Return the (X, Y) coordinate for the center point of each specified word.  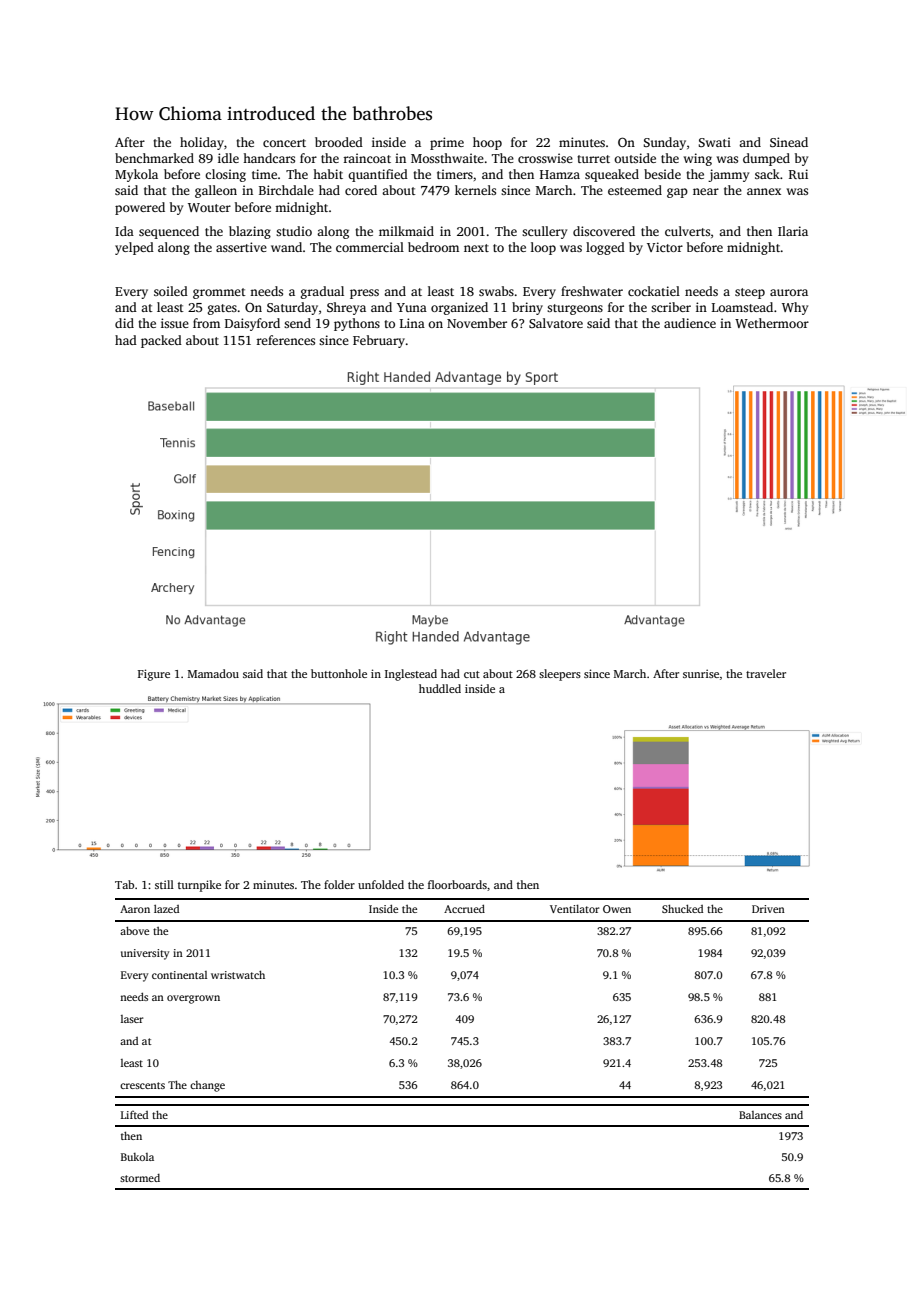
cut (472, 674)
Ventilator (574, 909)
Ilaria (793, 231)
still (164, 884)
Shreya (346, 308)
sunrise (701, 673)
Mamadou (213, 673)
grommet (219, 293)
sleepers (560, 675)
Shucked (682, 908)
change (207, 1086)
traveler (766, 673)
